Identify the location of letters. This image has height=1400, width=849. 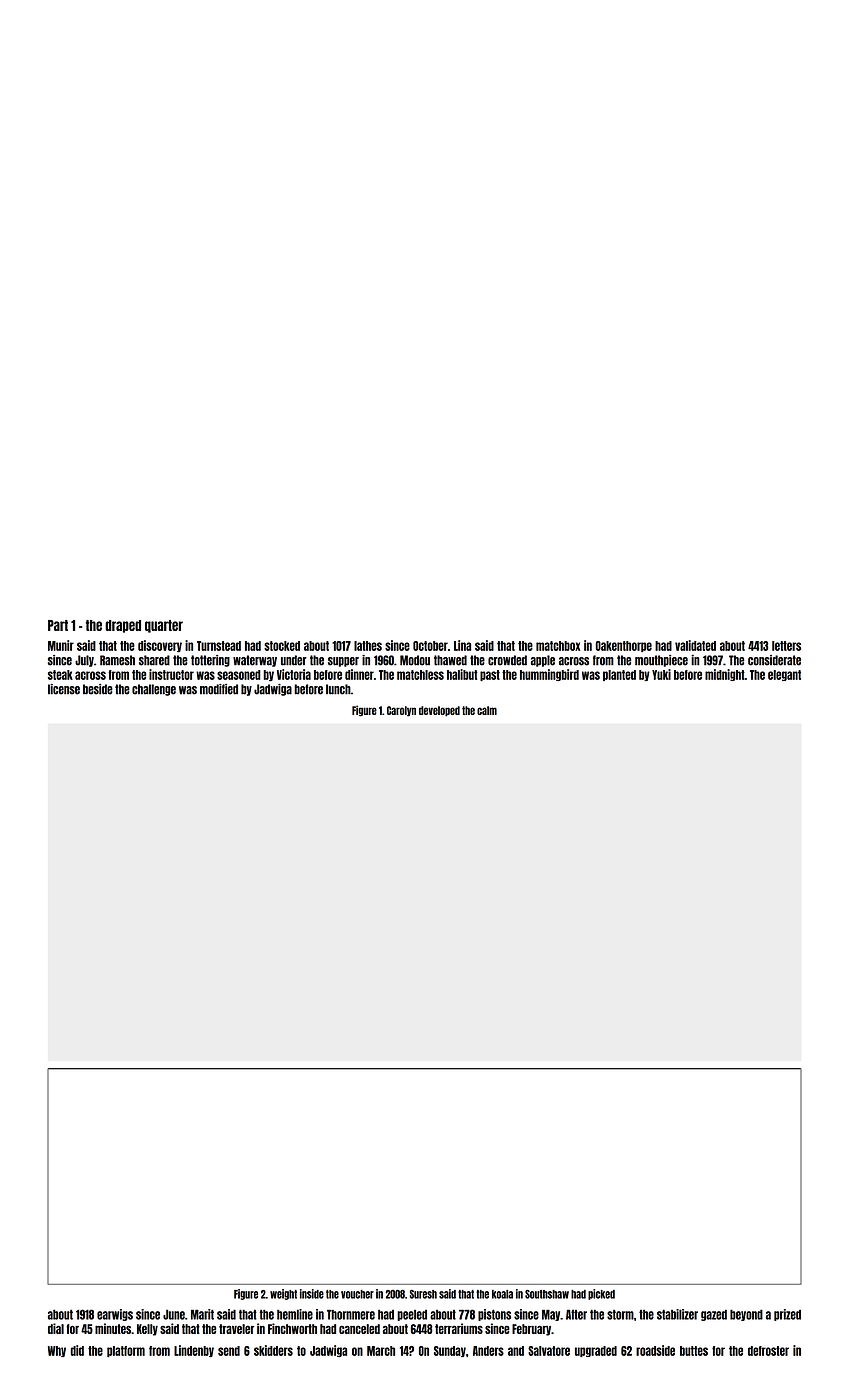
(786, 646).
